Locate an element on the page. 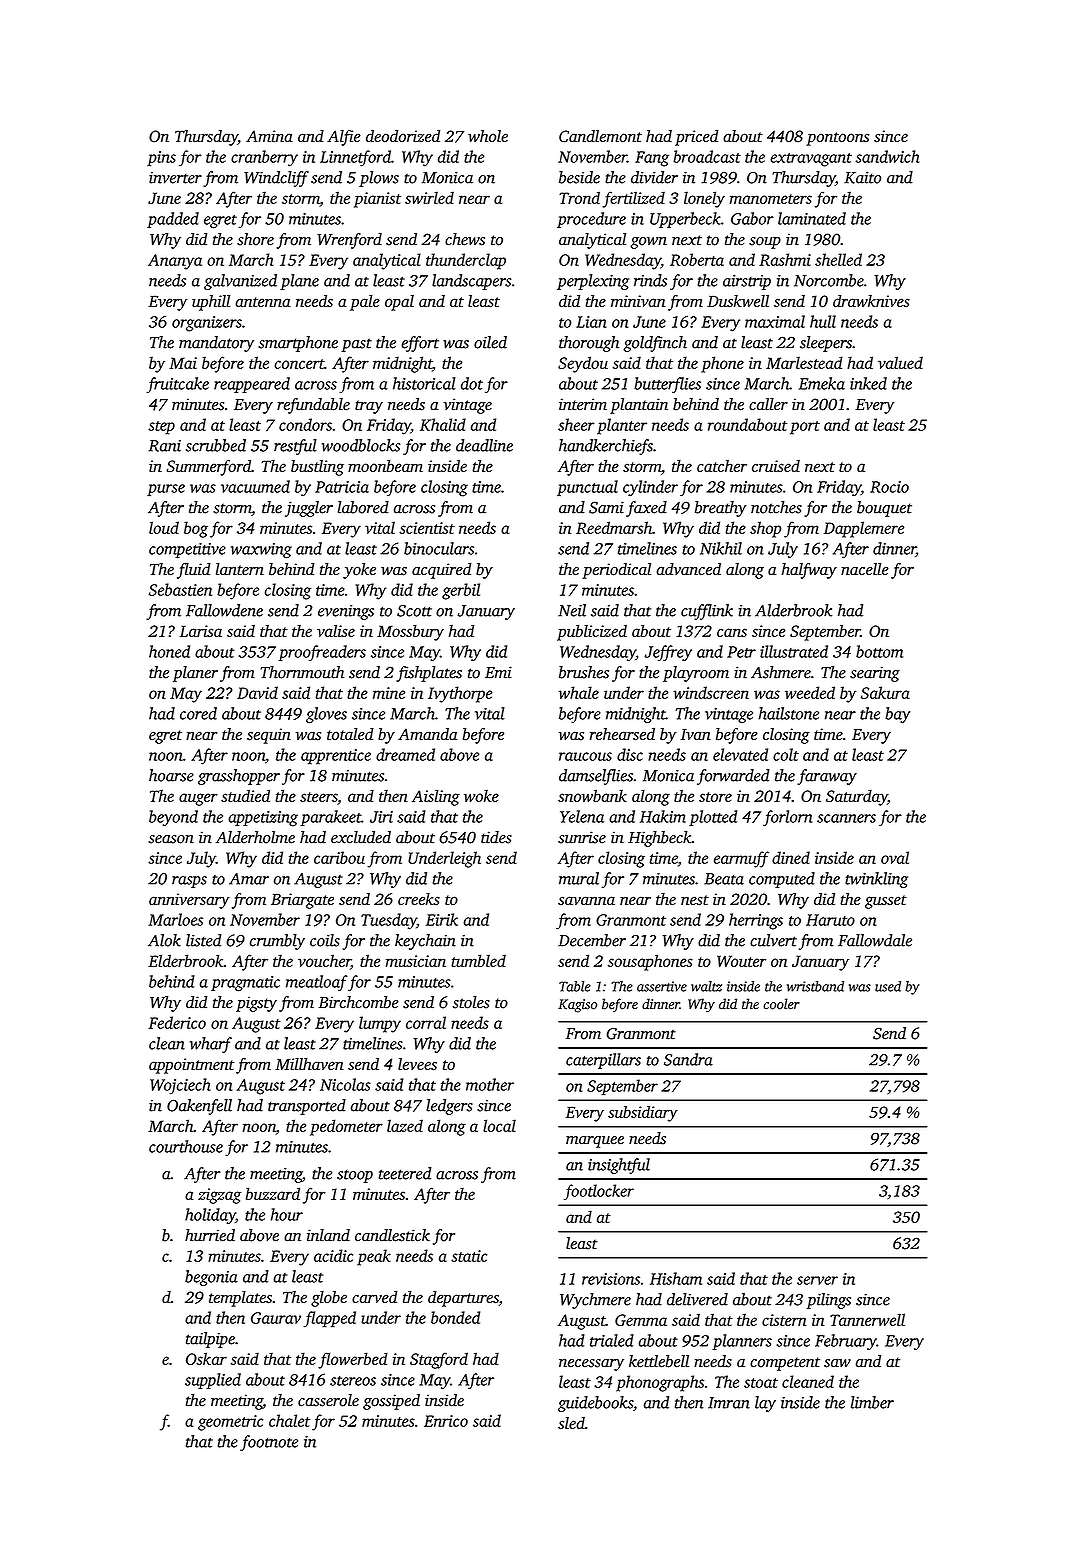 This page has width=1076, height=1559. mother is located at coordinates (490, 1084).
